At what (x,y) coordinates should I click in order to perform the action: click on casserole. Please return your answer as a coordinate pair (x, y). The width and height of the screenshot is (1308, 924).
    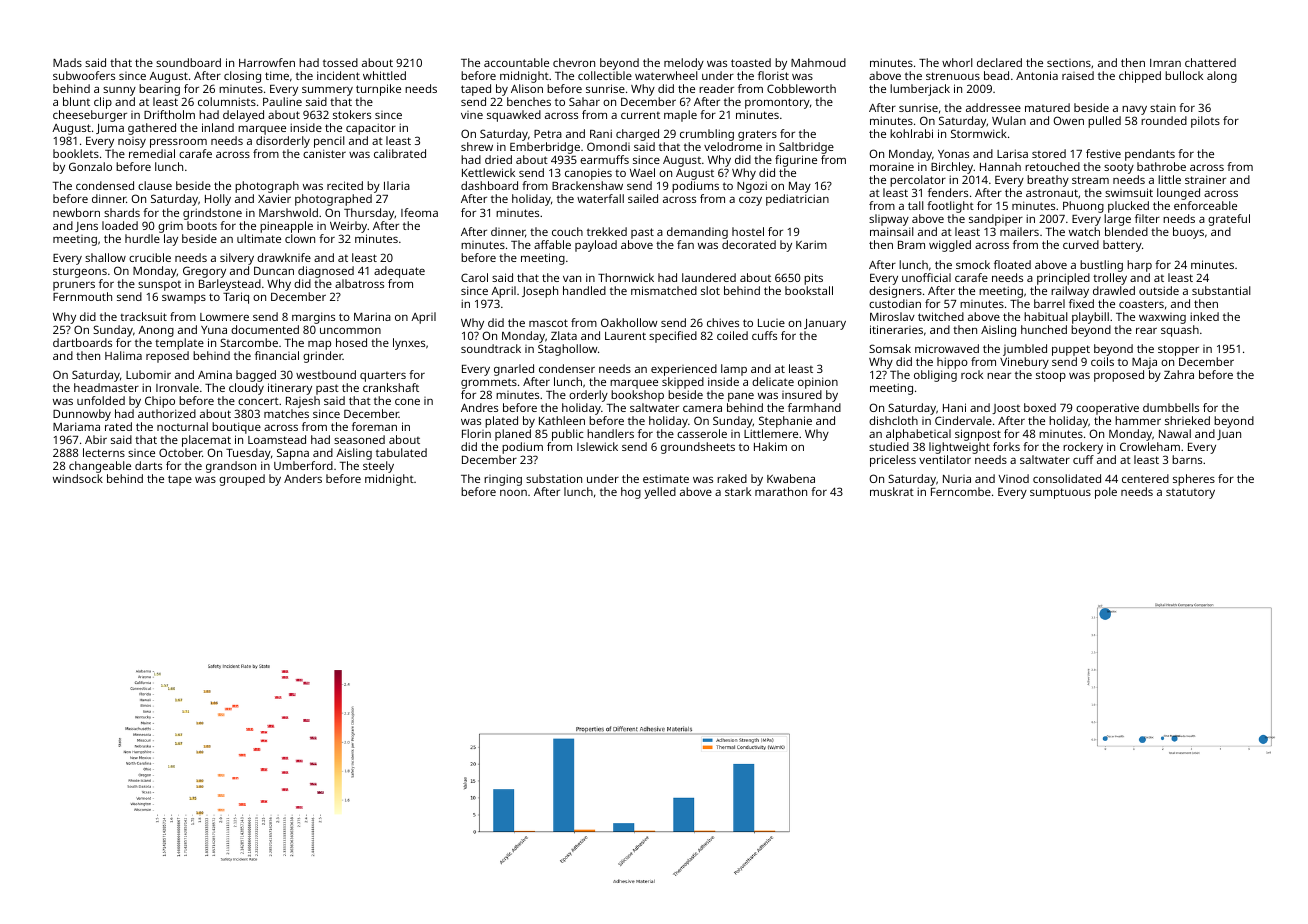
    Looking at the image, I should click on (702, 433).
